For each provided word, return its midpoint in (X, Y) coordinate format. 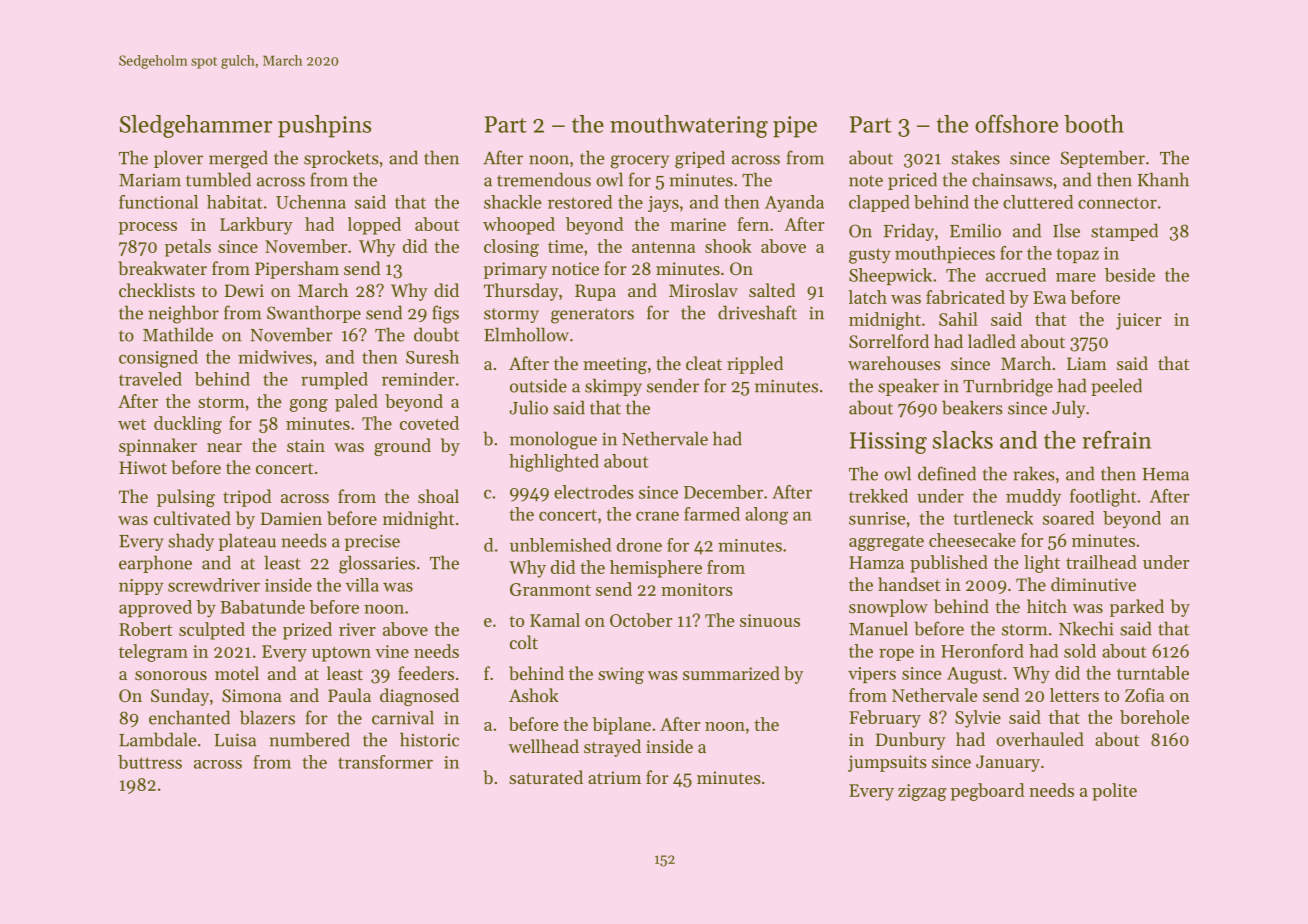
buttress (150, 762)
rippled (755, 365)
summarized (731, 673)
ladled (992, 341)
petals (188, 248)
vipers (872, 675)
